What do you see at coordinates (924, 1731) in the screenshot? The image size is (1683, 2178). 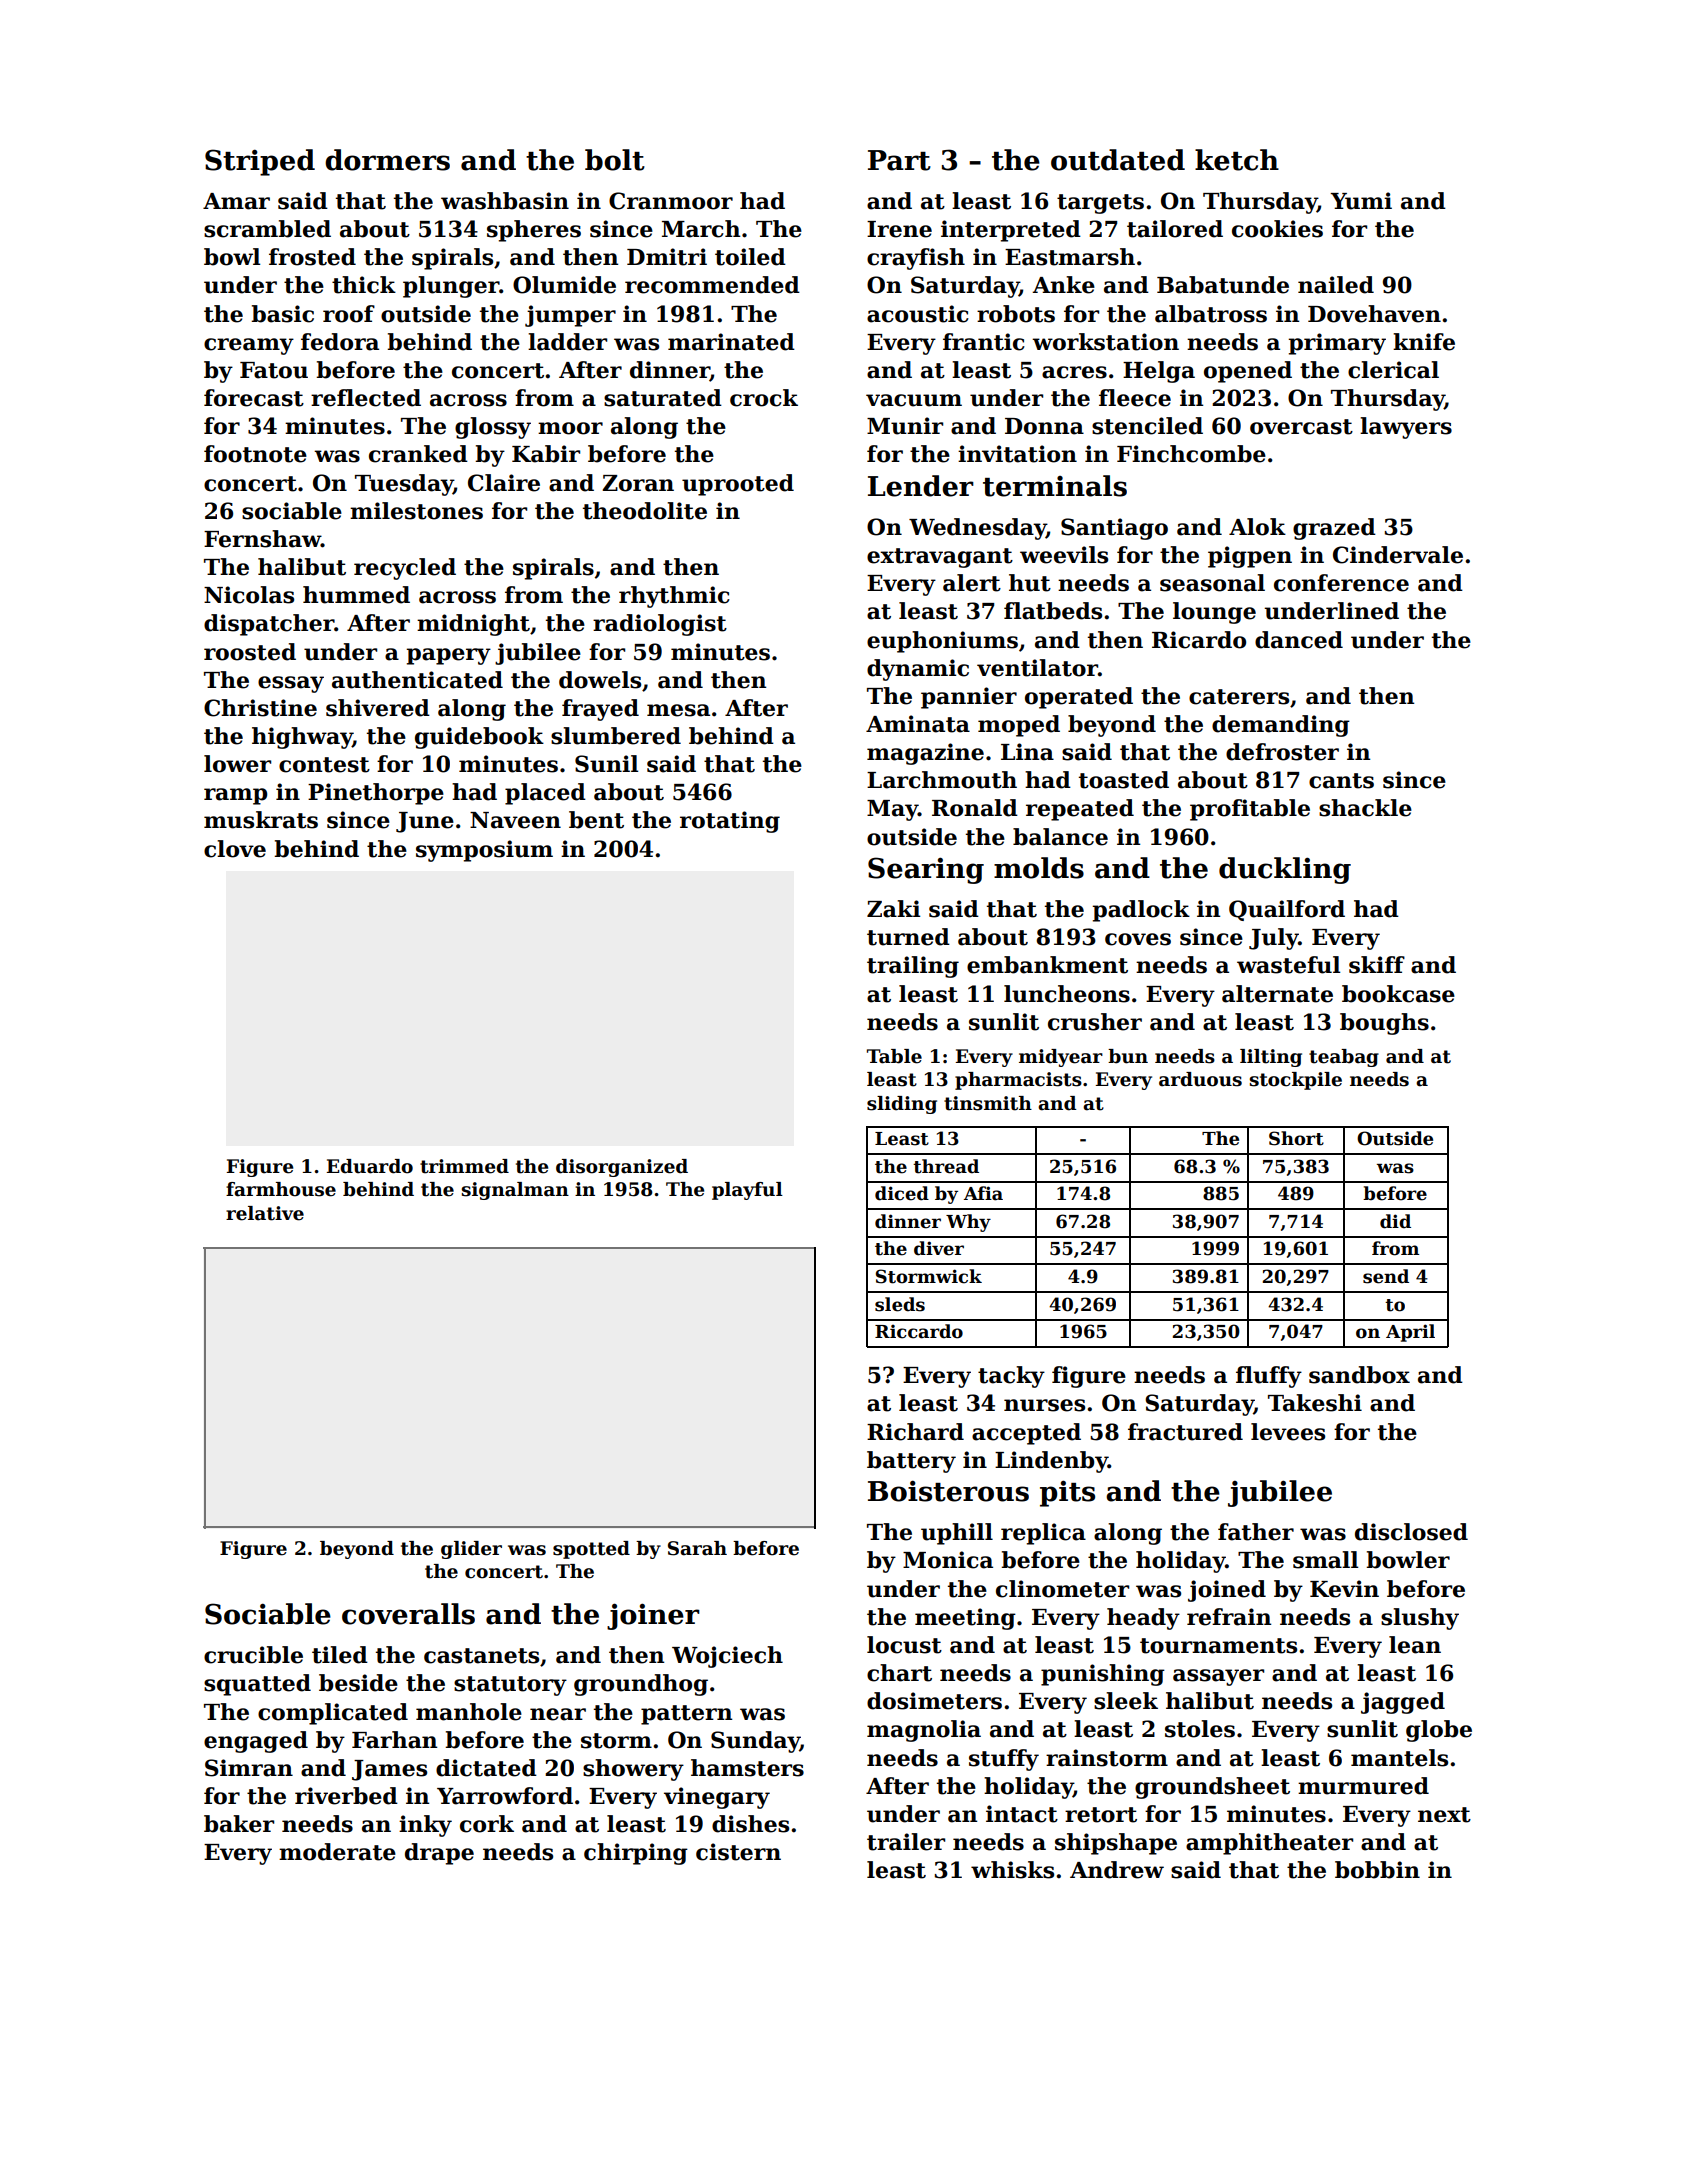 I see `magnolia` at bounding box center [924, 1731].
